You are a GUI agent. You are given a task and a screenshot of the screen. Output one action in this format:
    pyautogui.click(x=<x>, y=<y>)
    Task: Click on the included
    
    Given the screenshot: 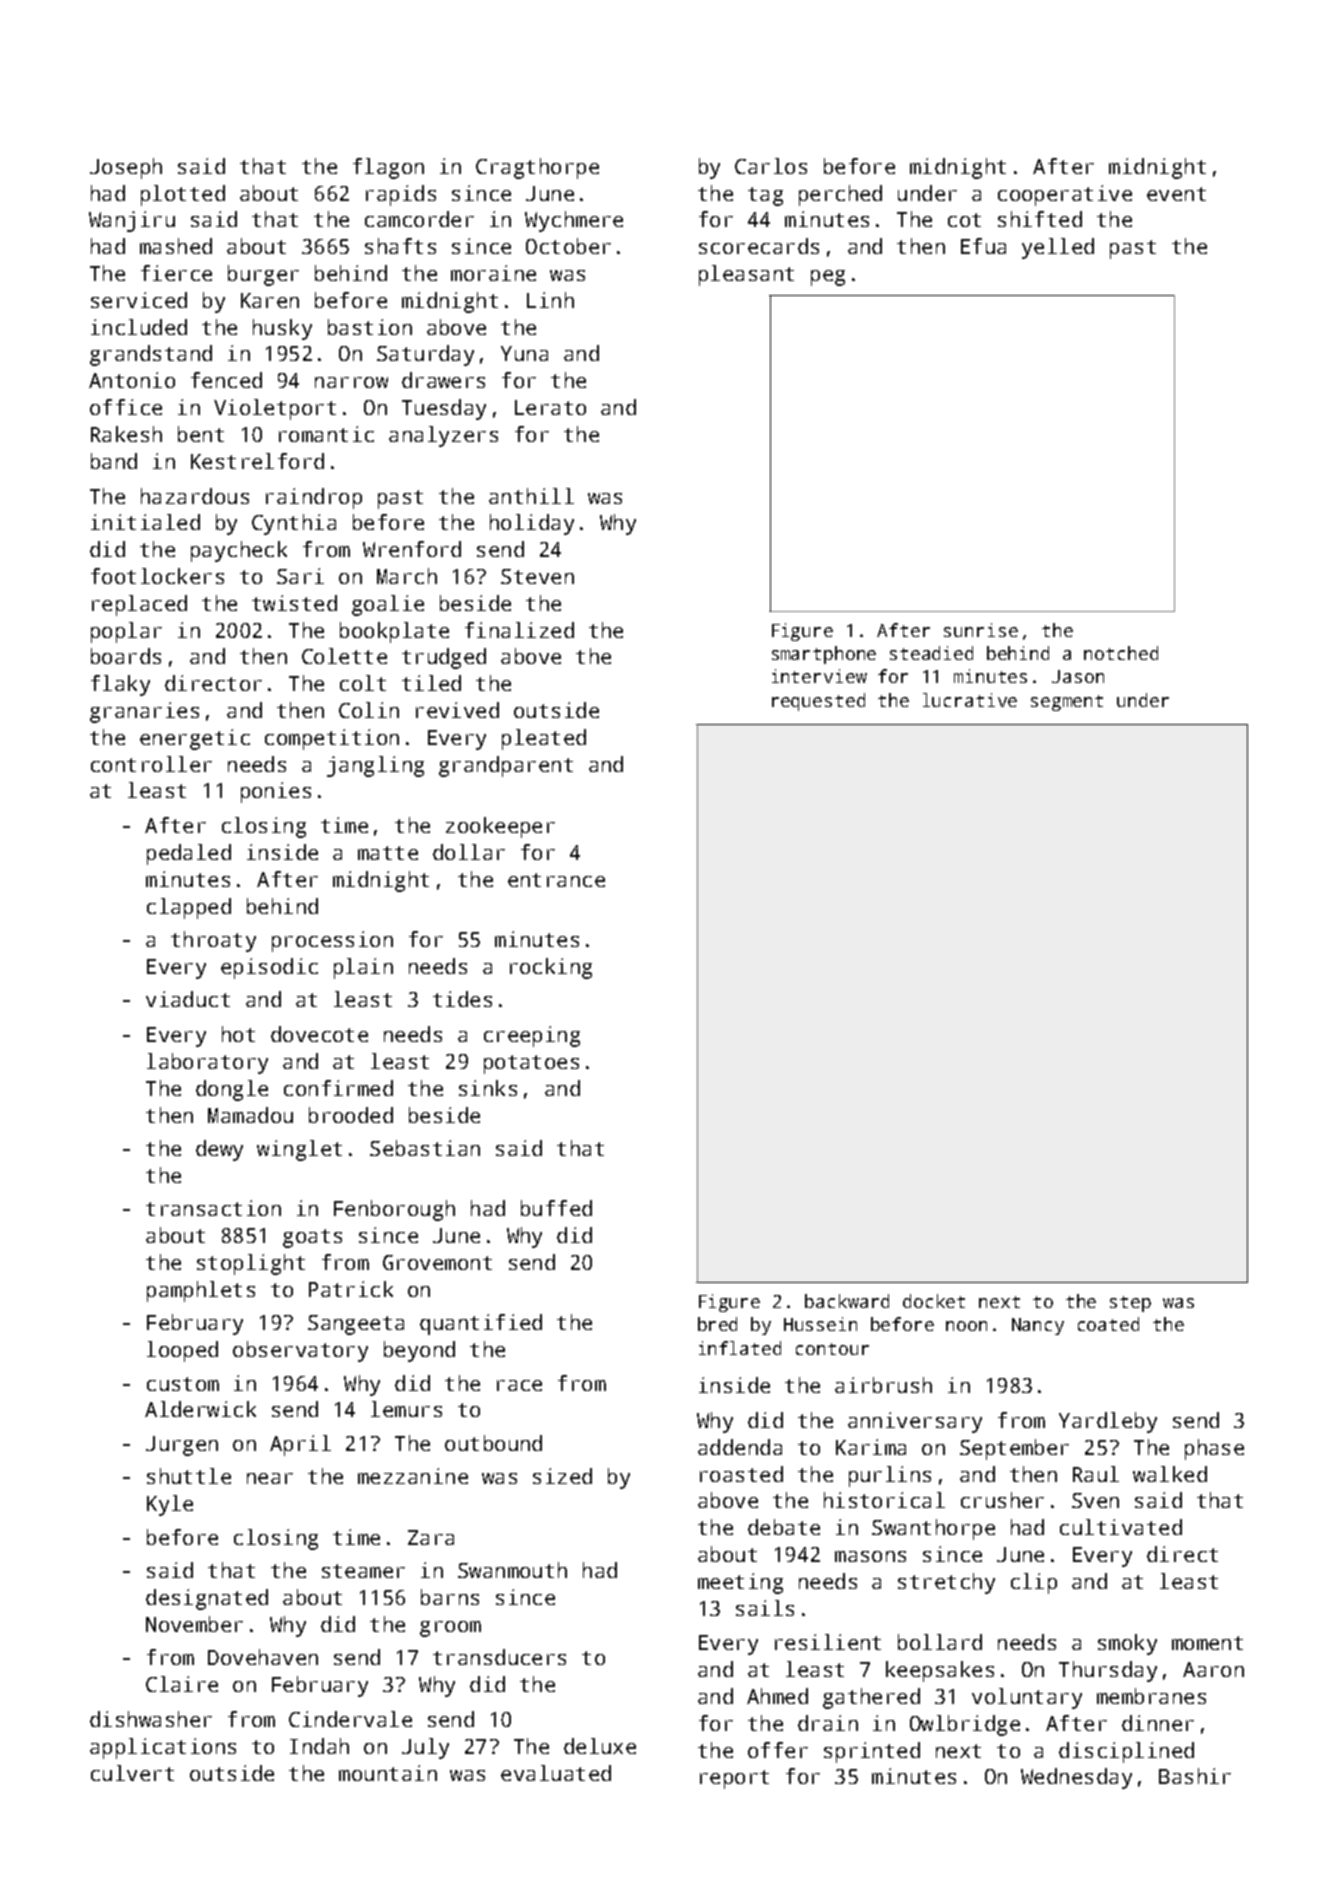 What is the action you would take?
    pyautogui.click(x=139, y=327)
